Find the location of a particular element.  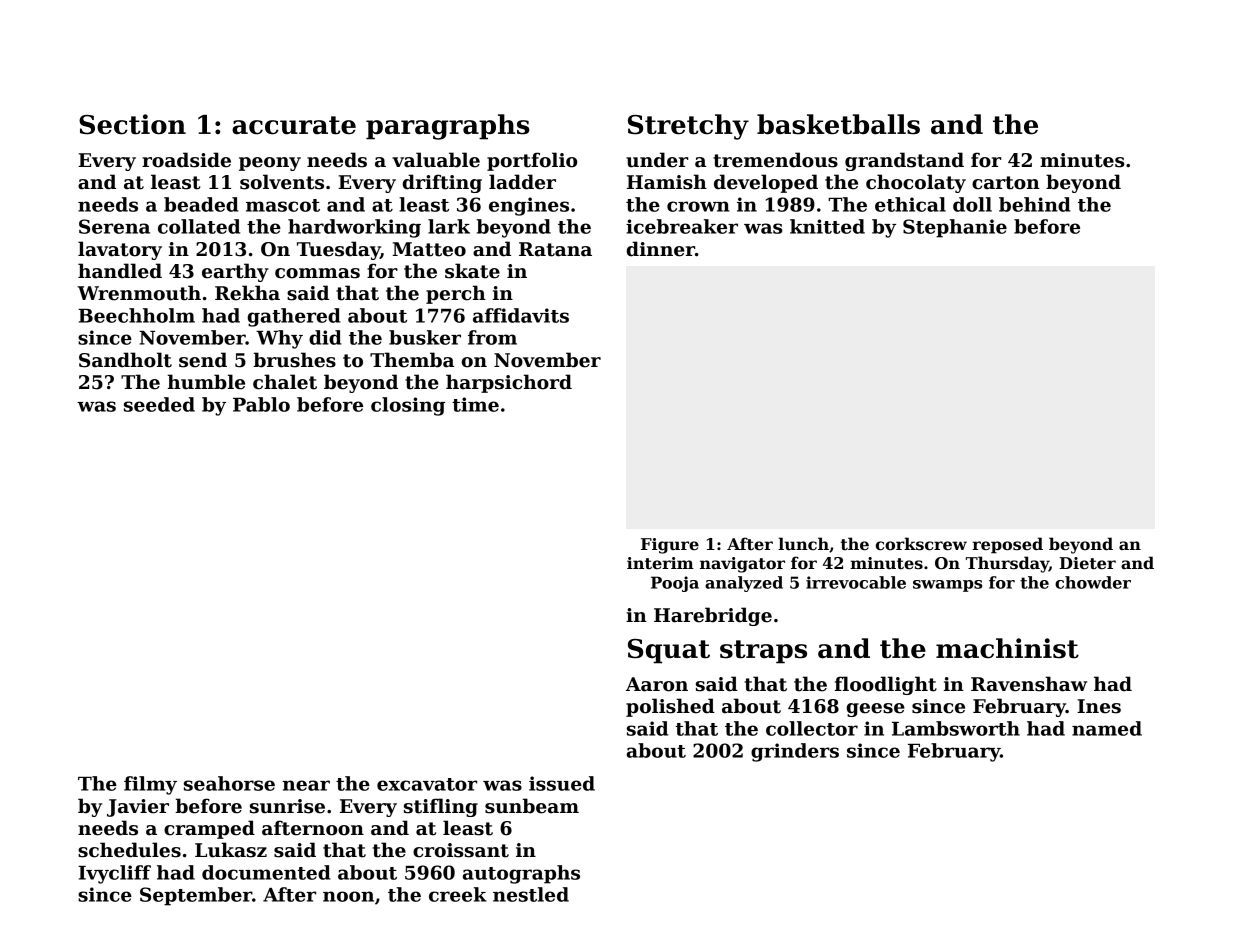

Harebridge is located at coordinates (713, 616).
